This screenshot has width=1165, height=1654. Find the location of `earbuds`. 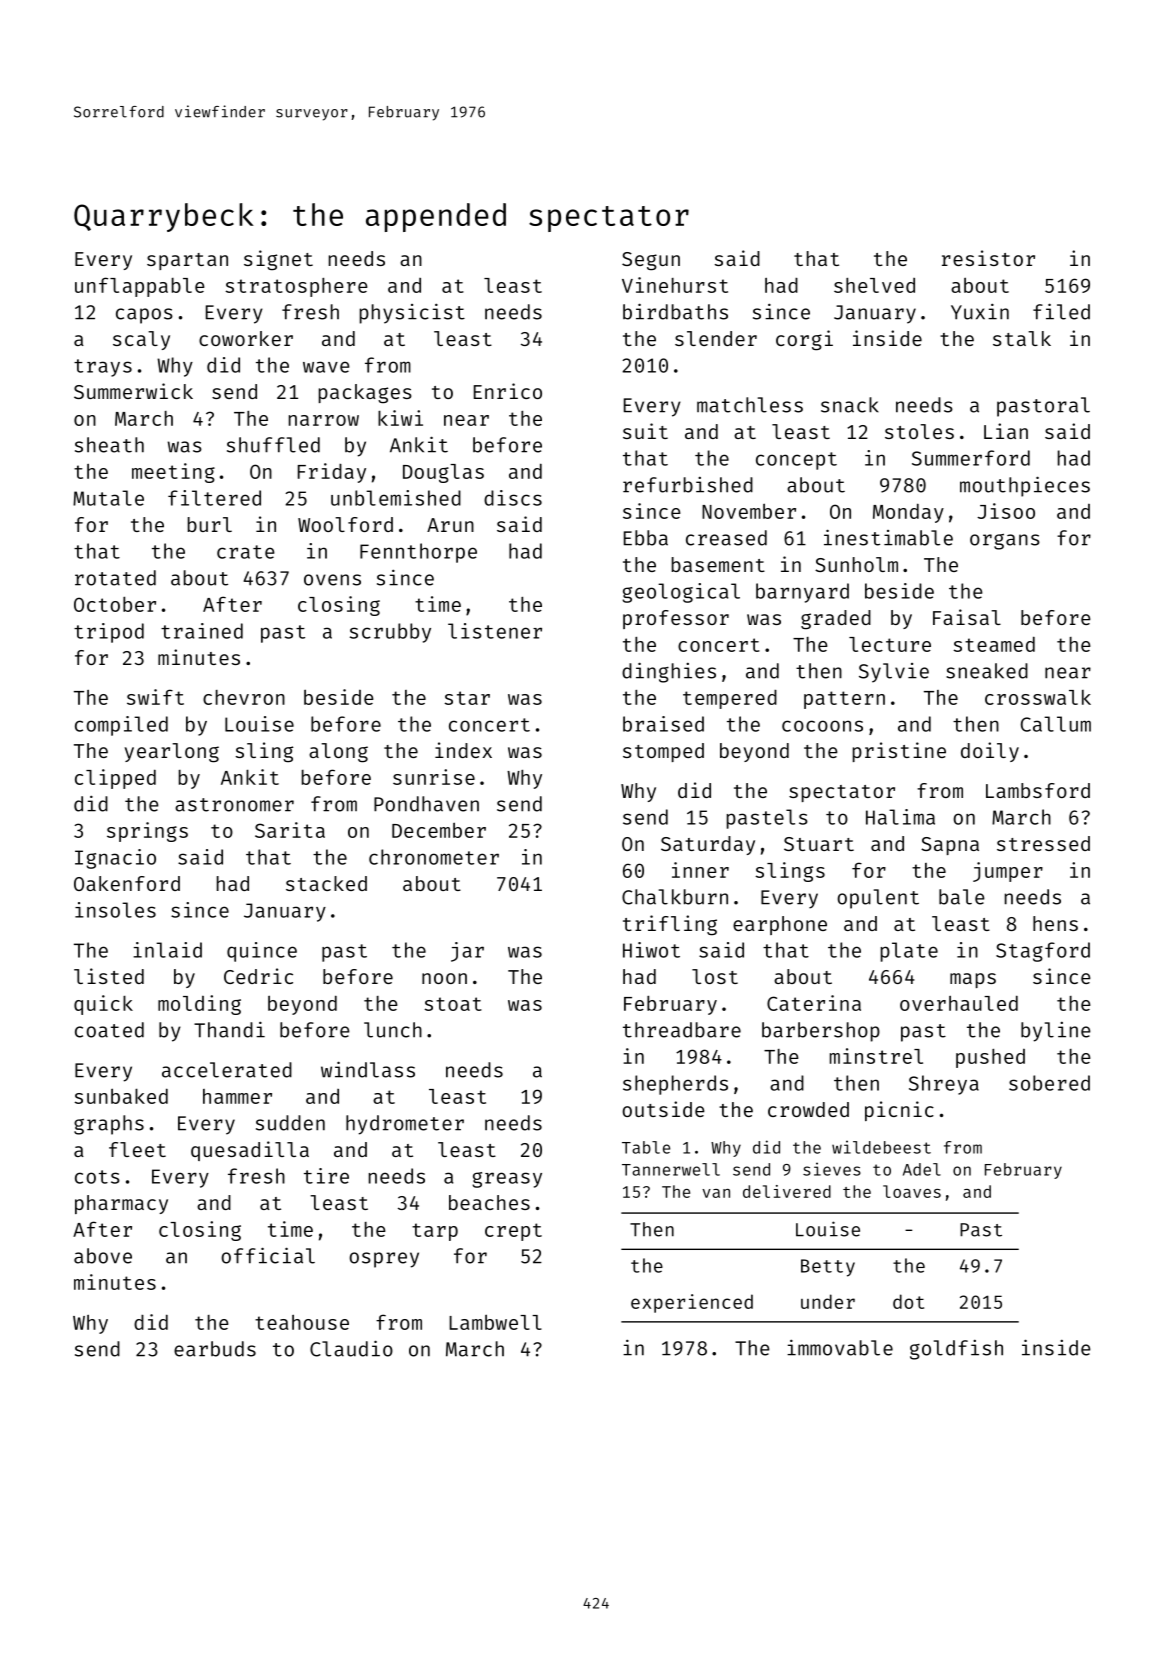

earbuds is located at coordinates (215, 1349).
